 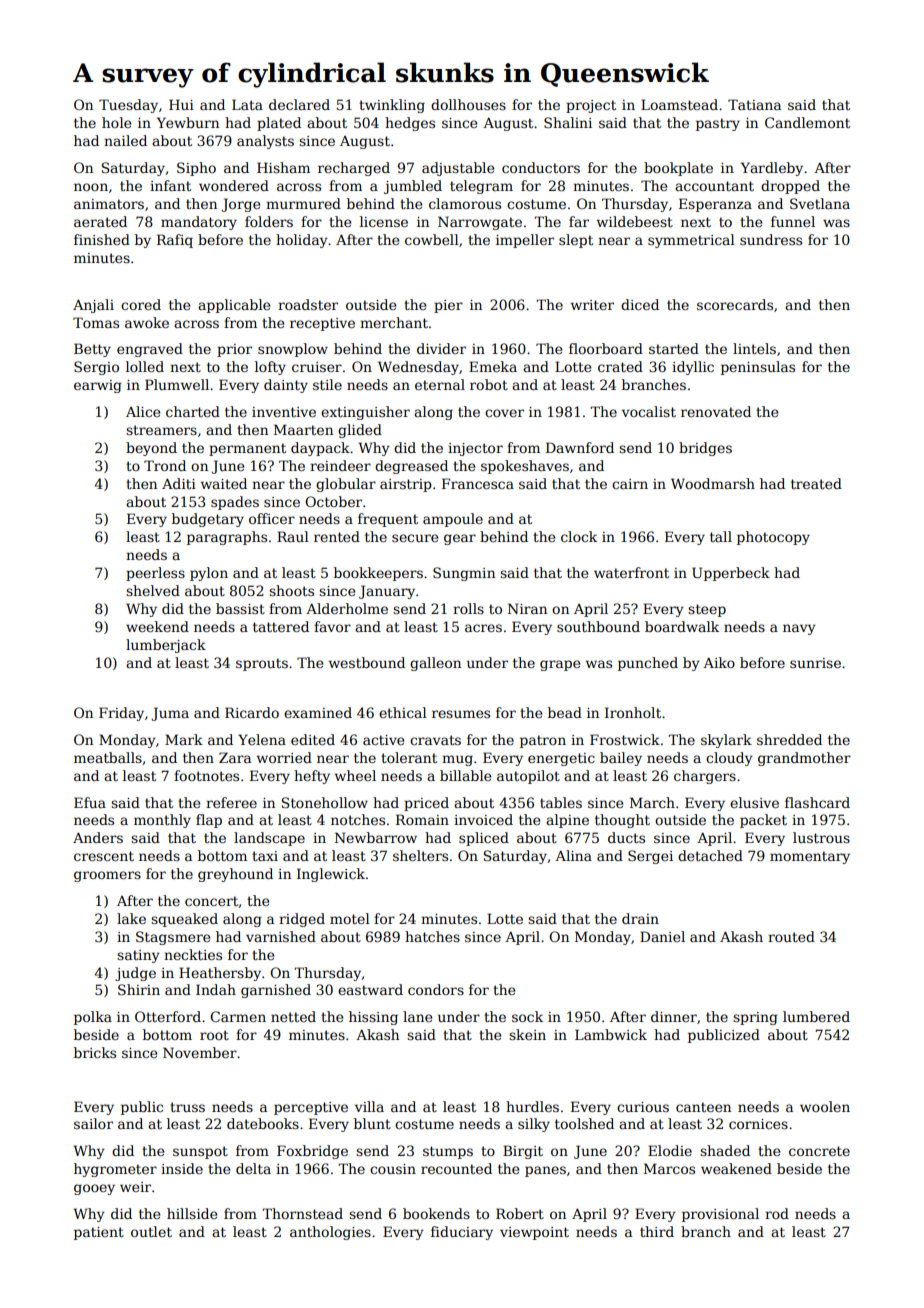 I want to click on Stonehollow, so click(x=325, y=802).
